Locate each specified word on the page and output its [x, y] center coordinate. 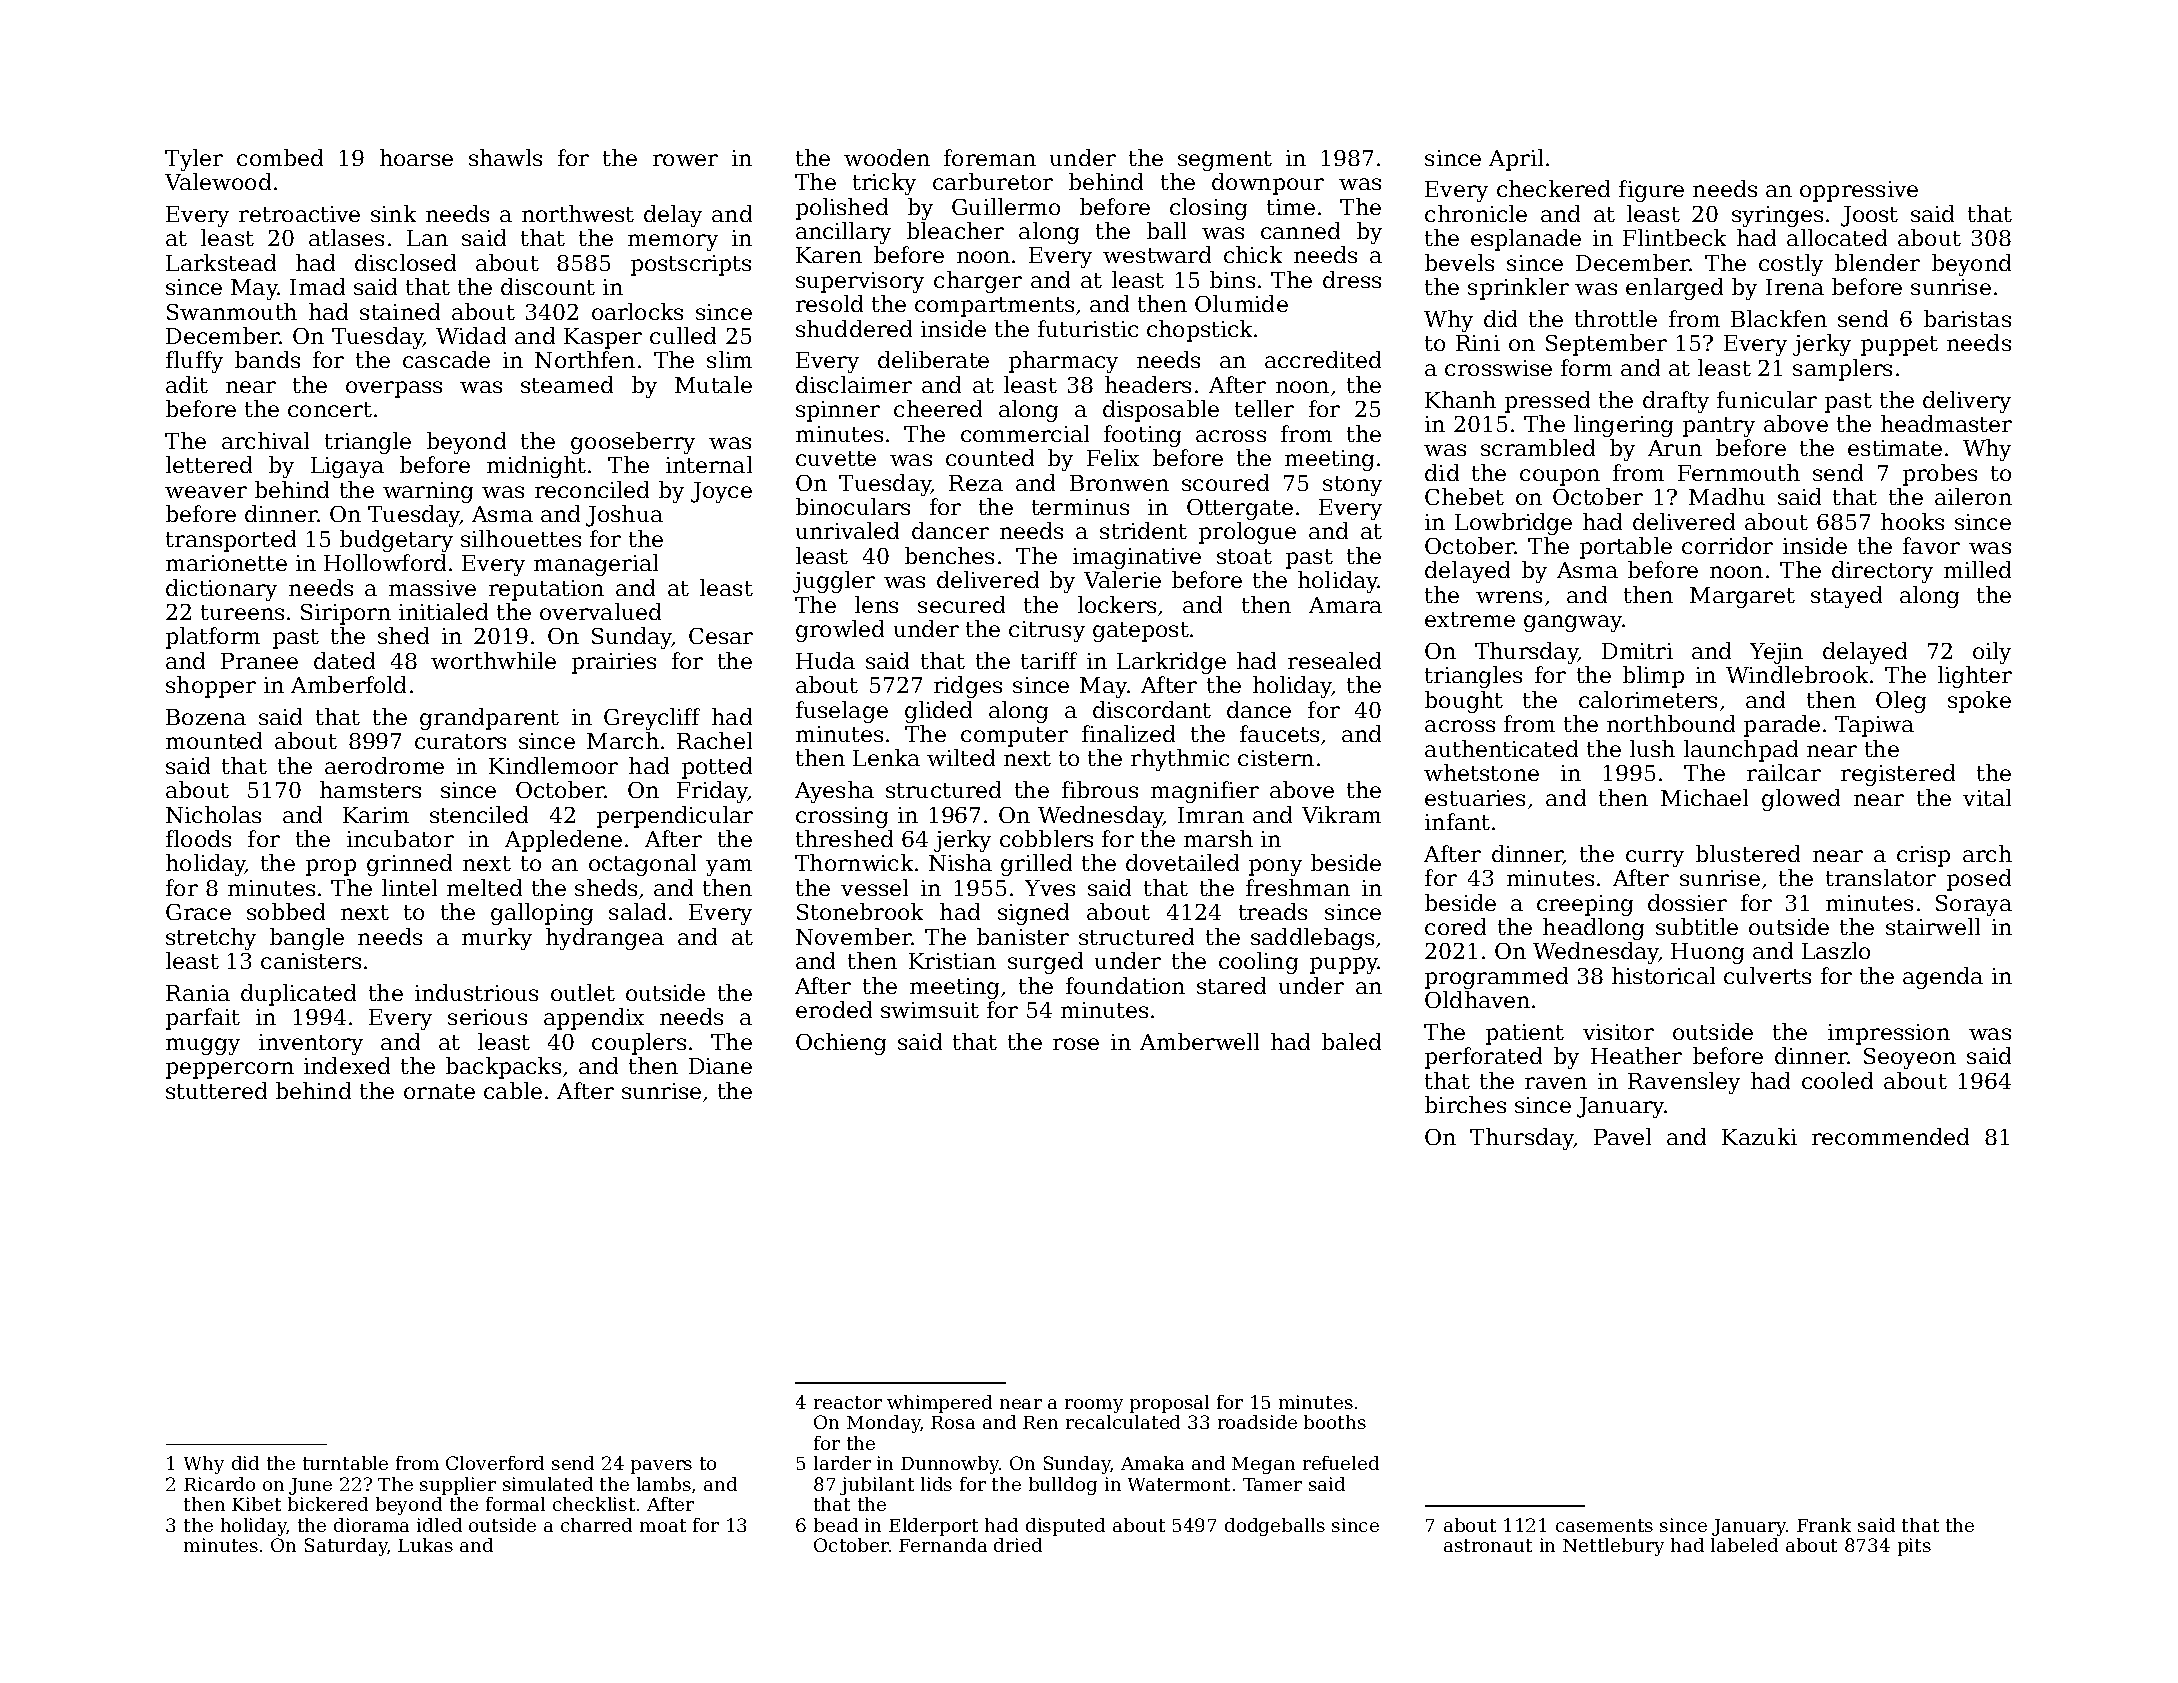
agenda [1943, 978]
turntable [345, 1463]
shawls [505, 157]
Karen [829, 255]
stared [1231, 985]
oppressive [1859, 191]
